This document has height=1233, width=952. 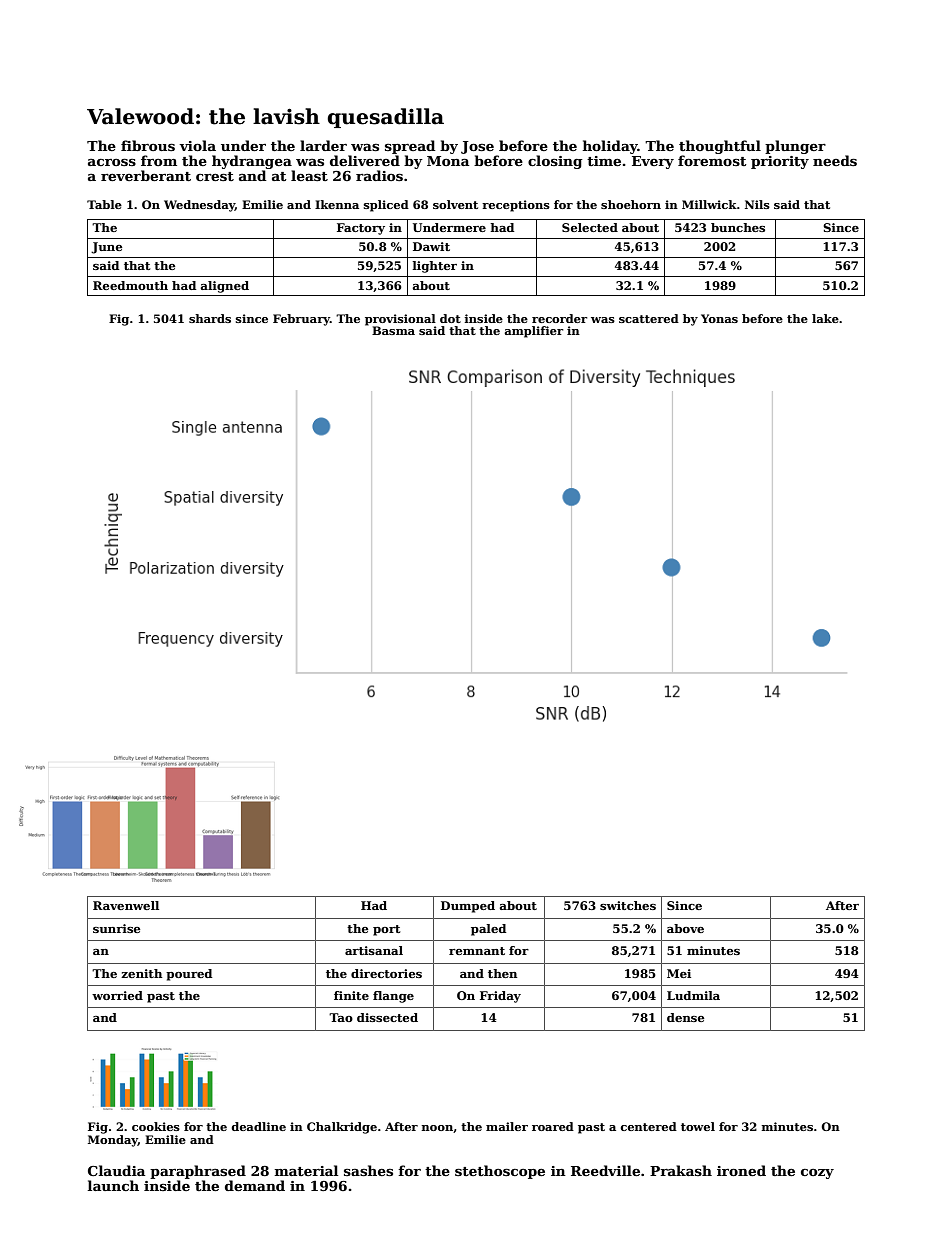 What do you see at coordinates (393, 330) in the document?
I see `Basma` at bounding box center [393, 330].
